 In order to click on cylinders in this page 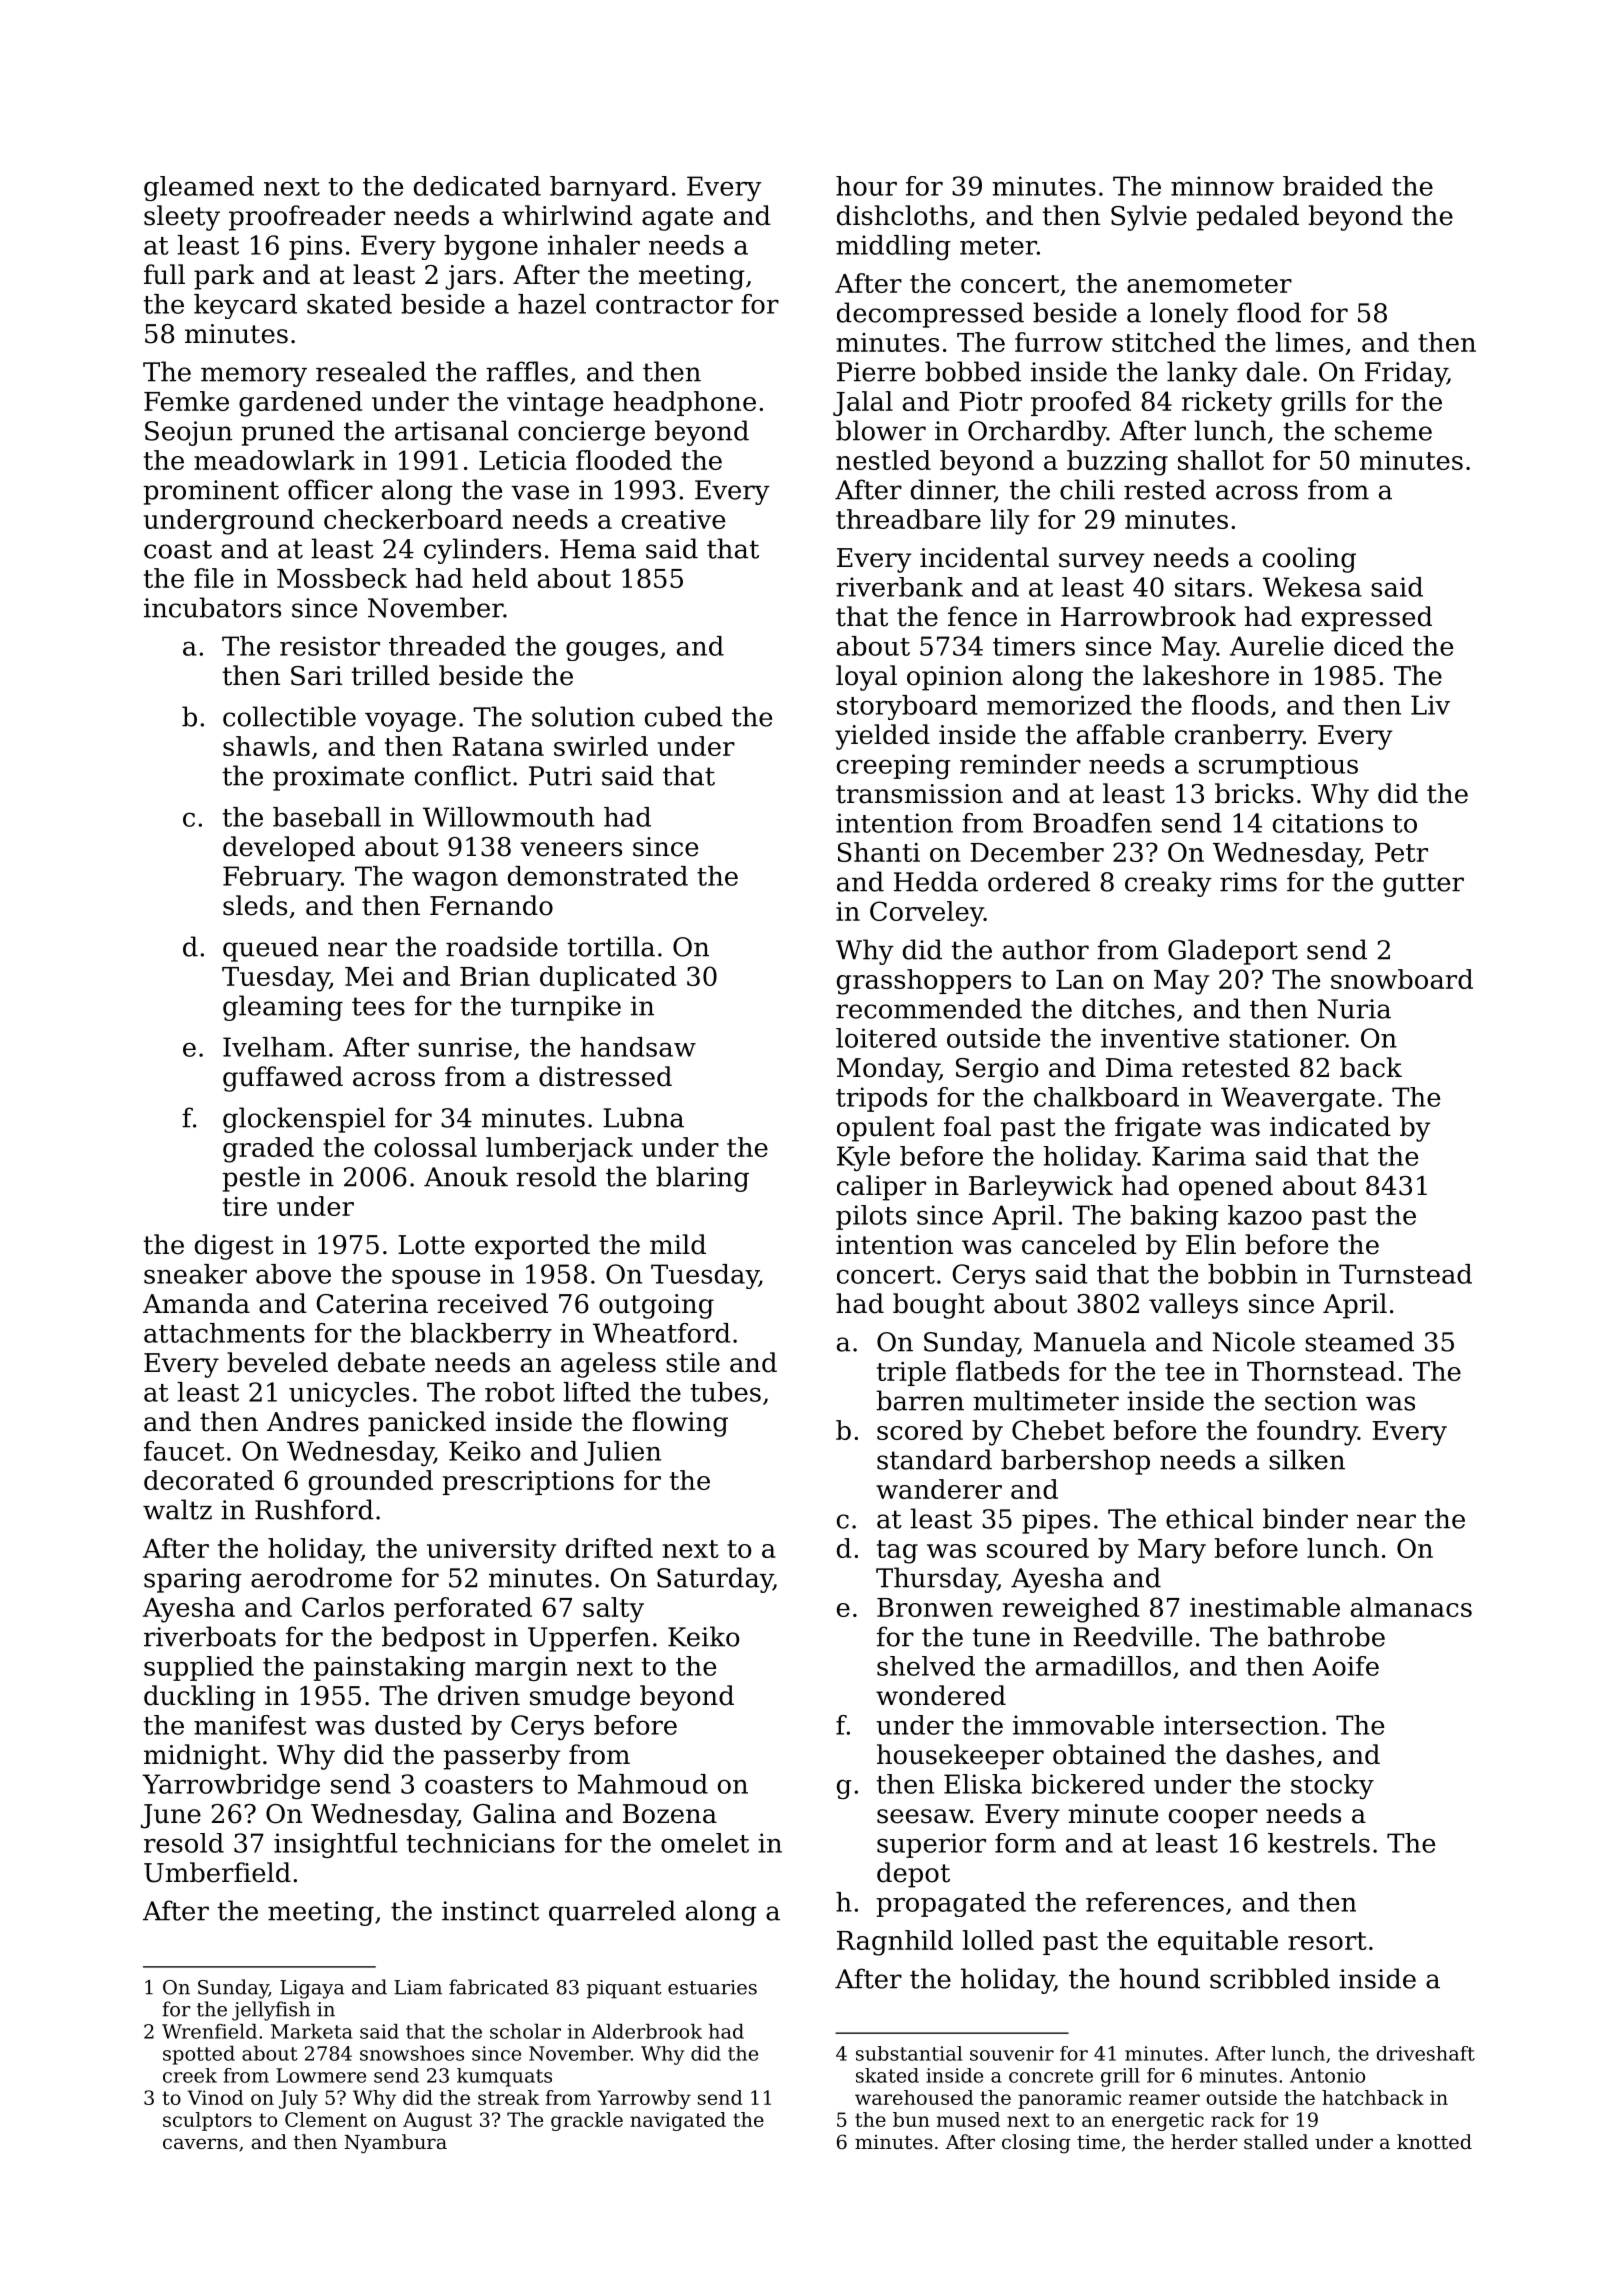, I will do `click(482, 551)`.
